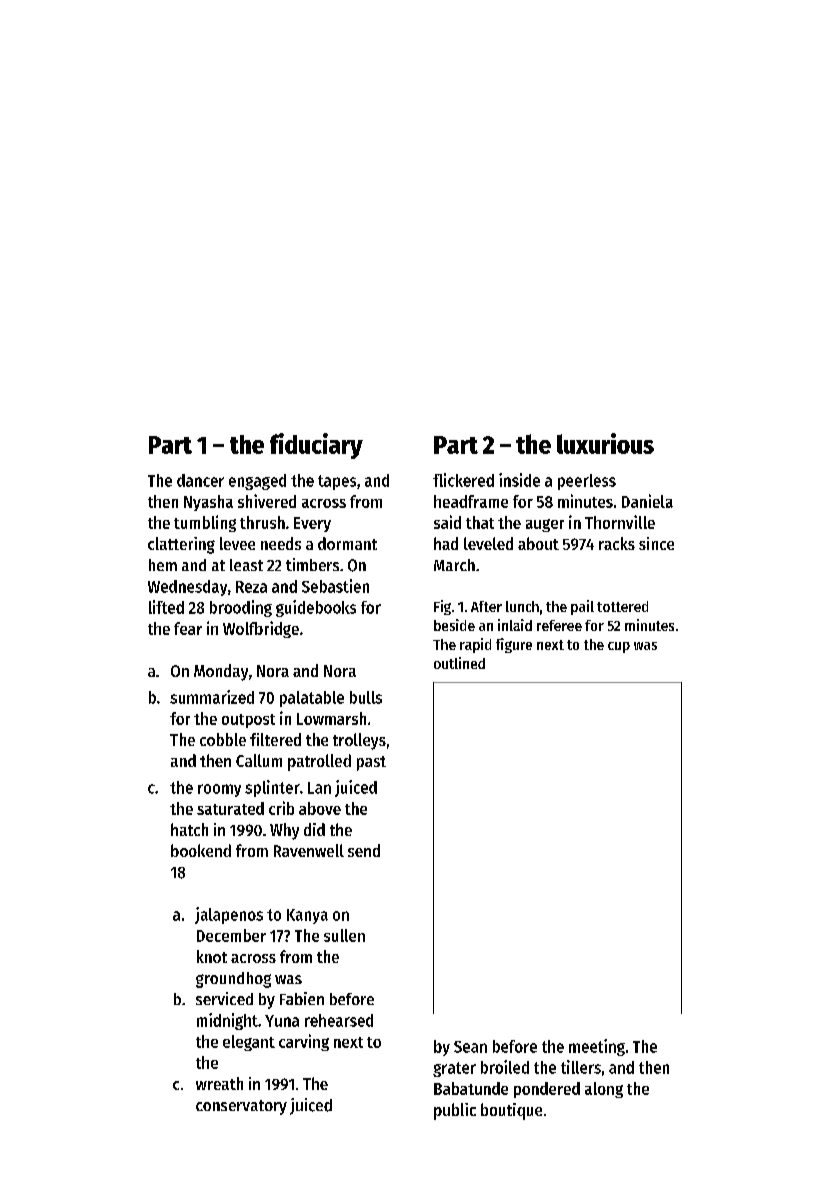 The width and height of the page is (829, 1177). Describe the element at coordinates (619, 647) in the page. I see `cup` at that location.
